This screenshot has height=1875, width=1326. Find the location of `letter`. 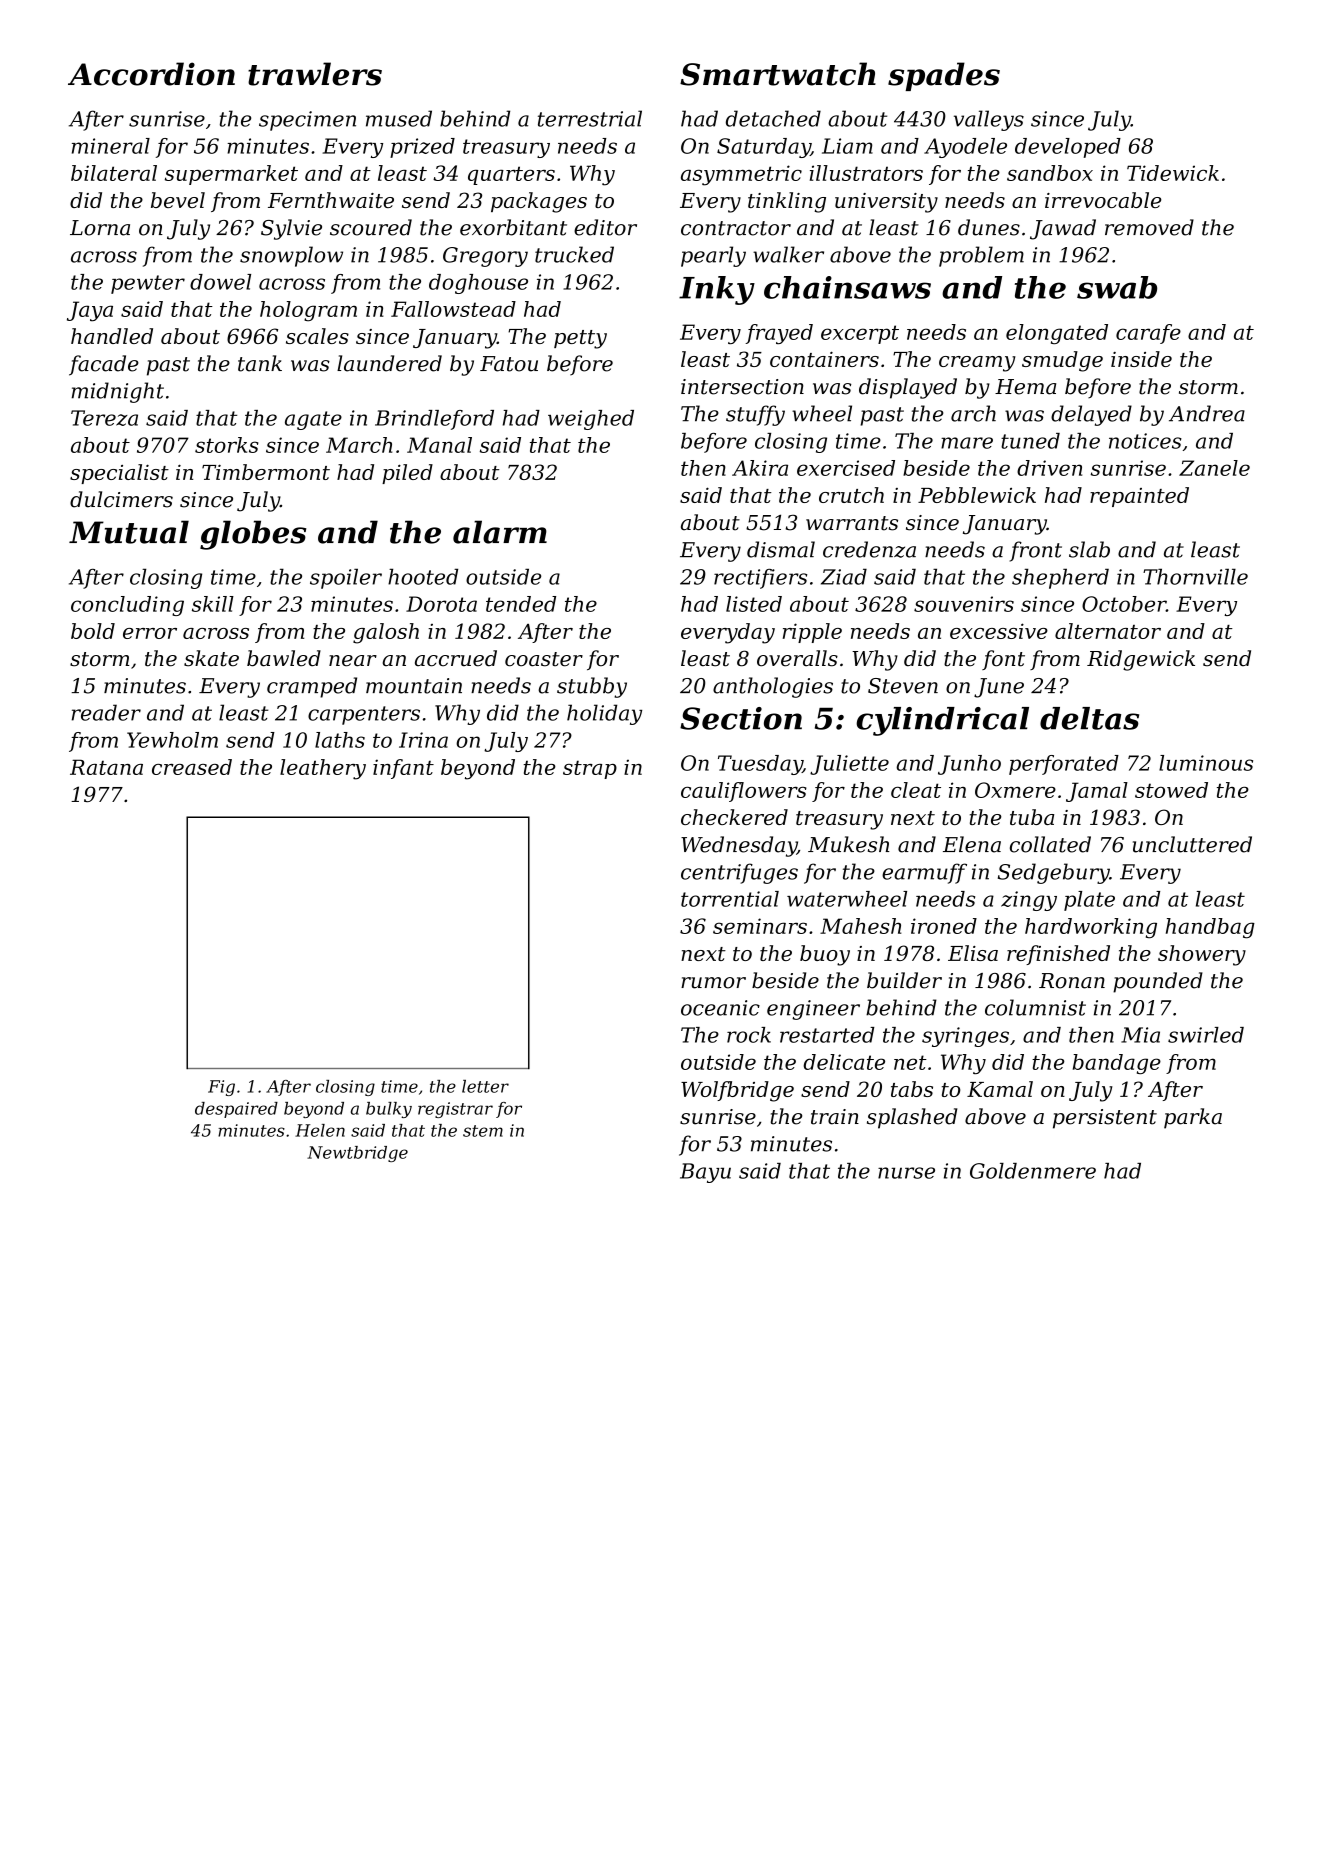

letter is located at coordinates (485, 1086).
